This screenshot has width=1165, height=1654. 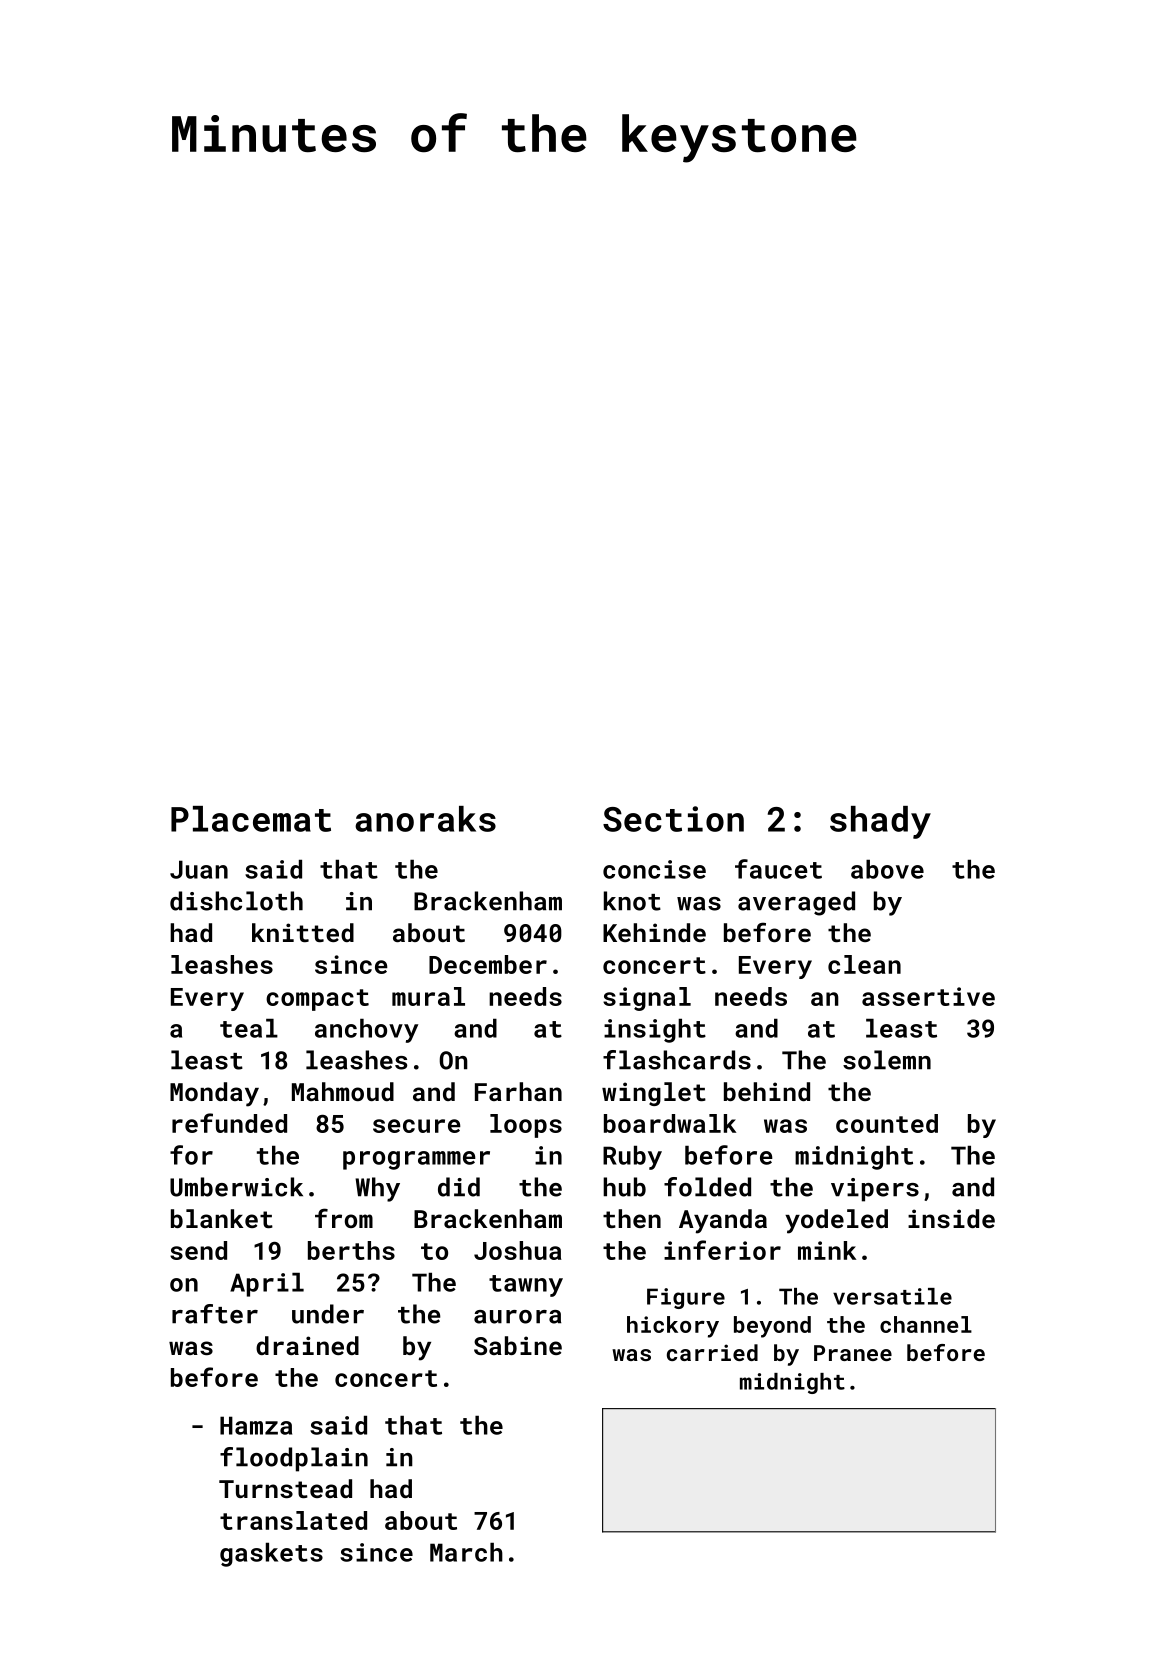 I want to click on Sabine, so click(x=518, y=1345).
